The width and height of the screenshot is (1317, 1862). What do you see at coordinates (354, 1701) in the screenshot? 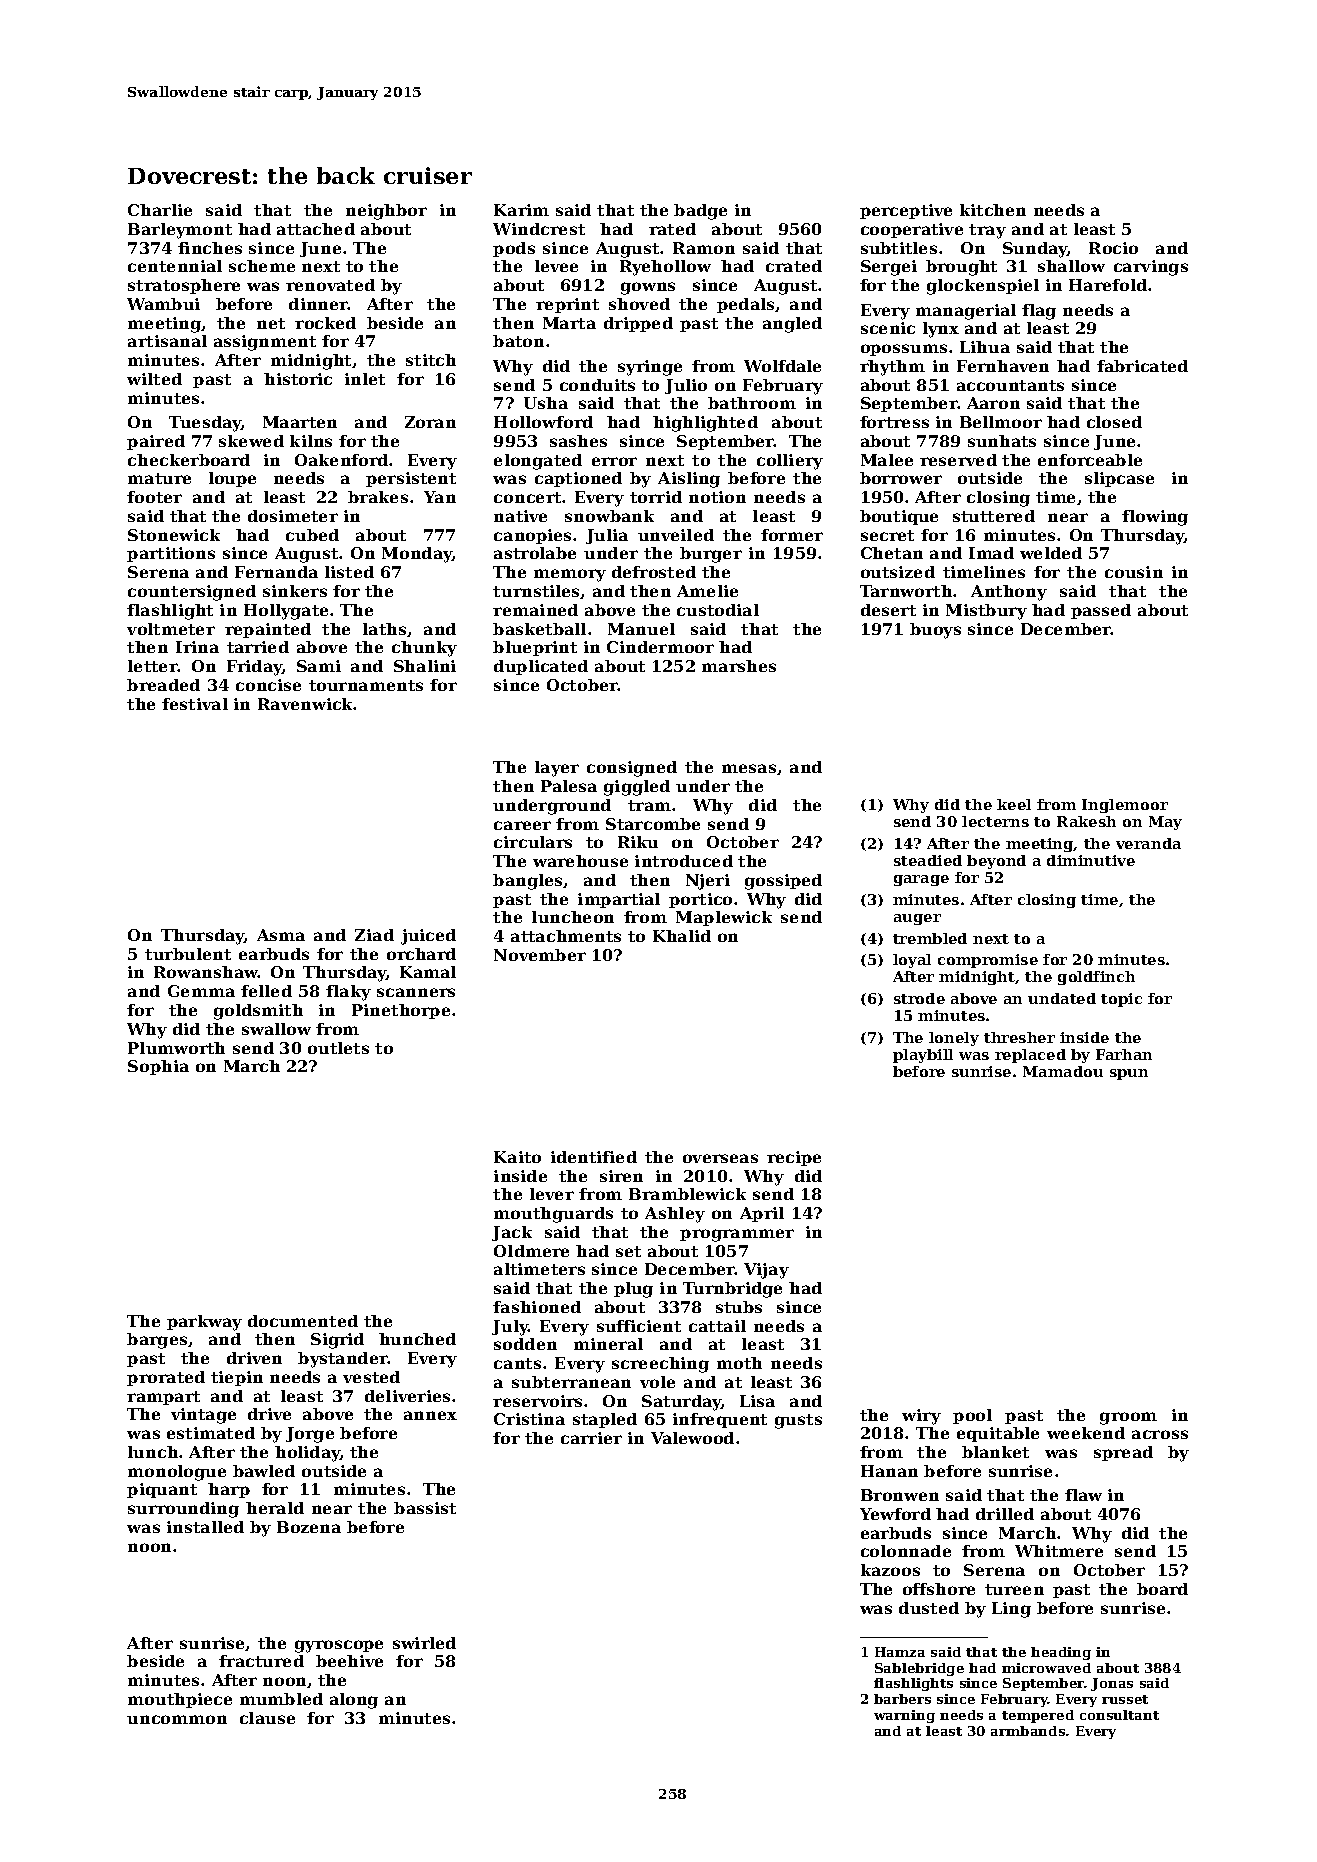
I see `along` at bounding box center [354, 1701].
